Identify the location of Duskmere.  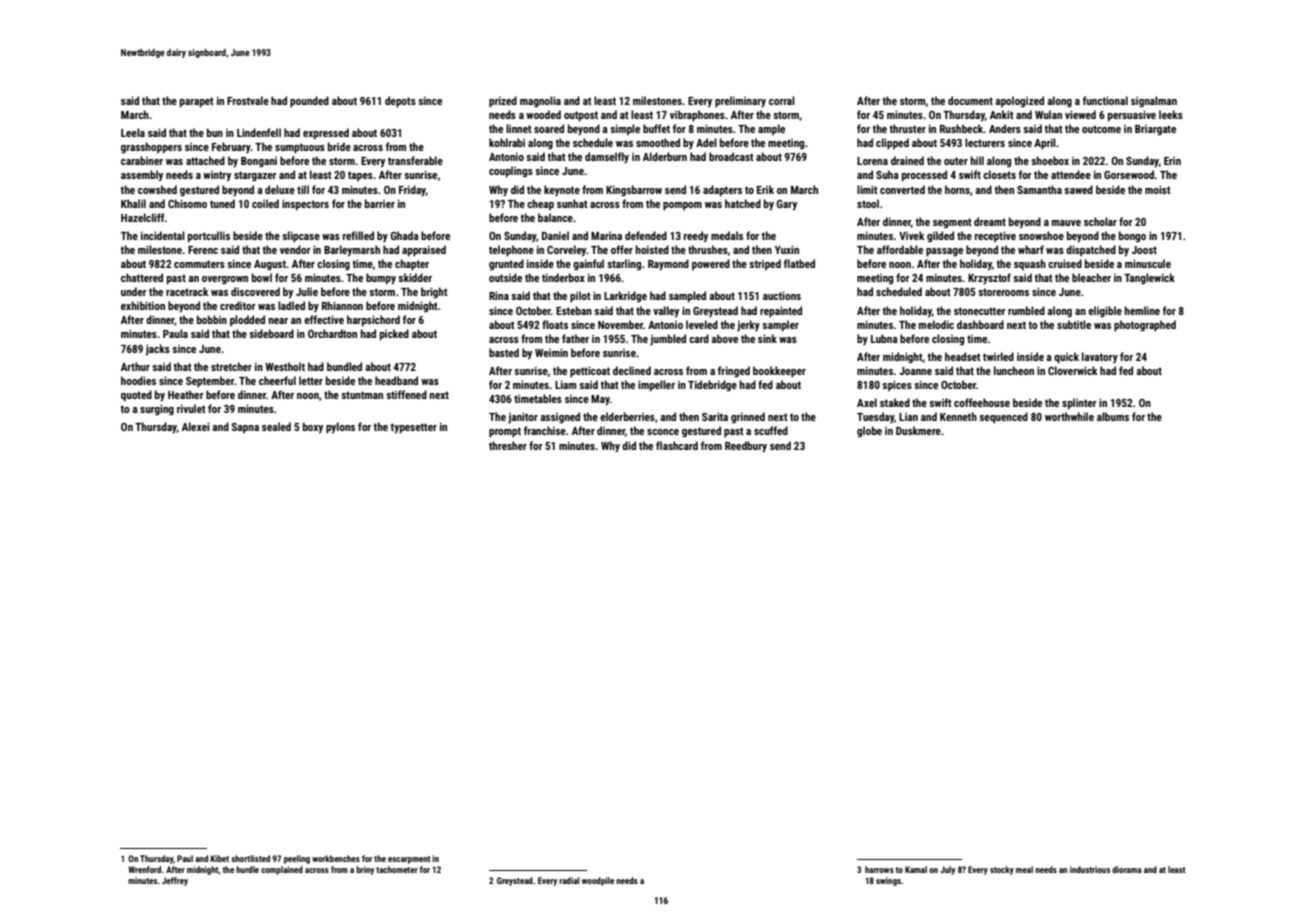
(918, 430).
